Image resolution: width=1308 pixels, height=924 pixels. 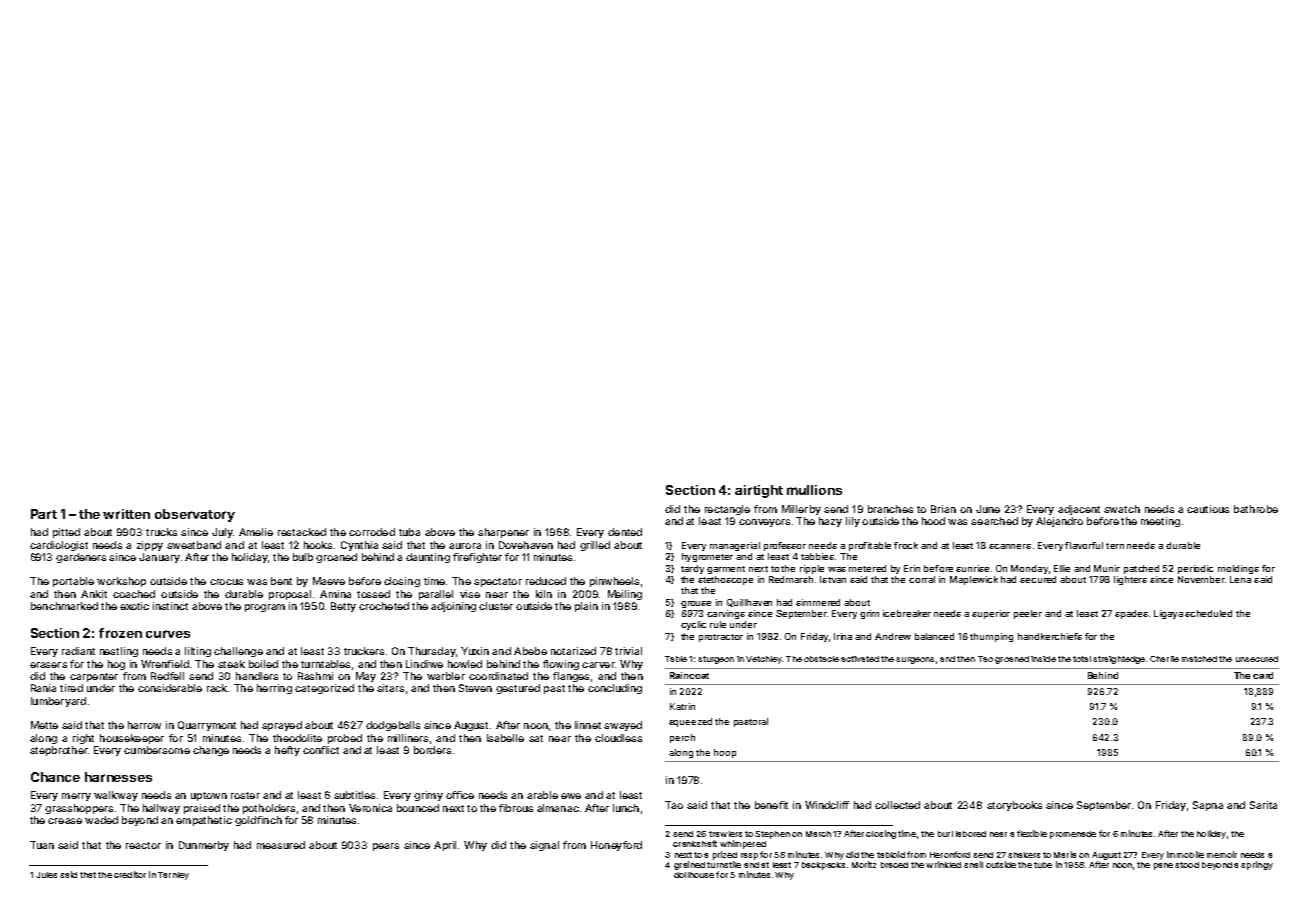 What do you see at coordinates (1130, 580) in the document?
I see `lighters` at bounding box center [1130, 580].
